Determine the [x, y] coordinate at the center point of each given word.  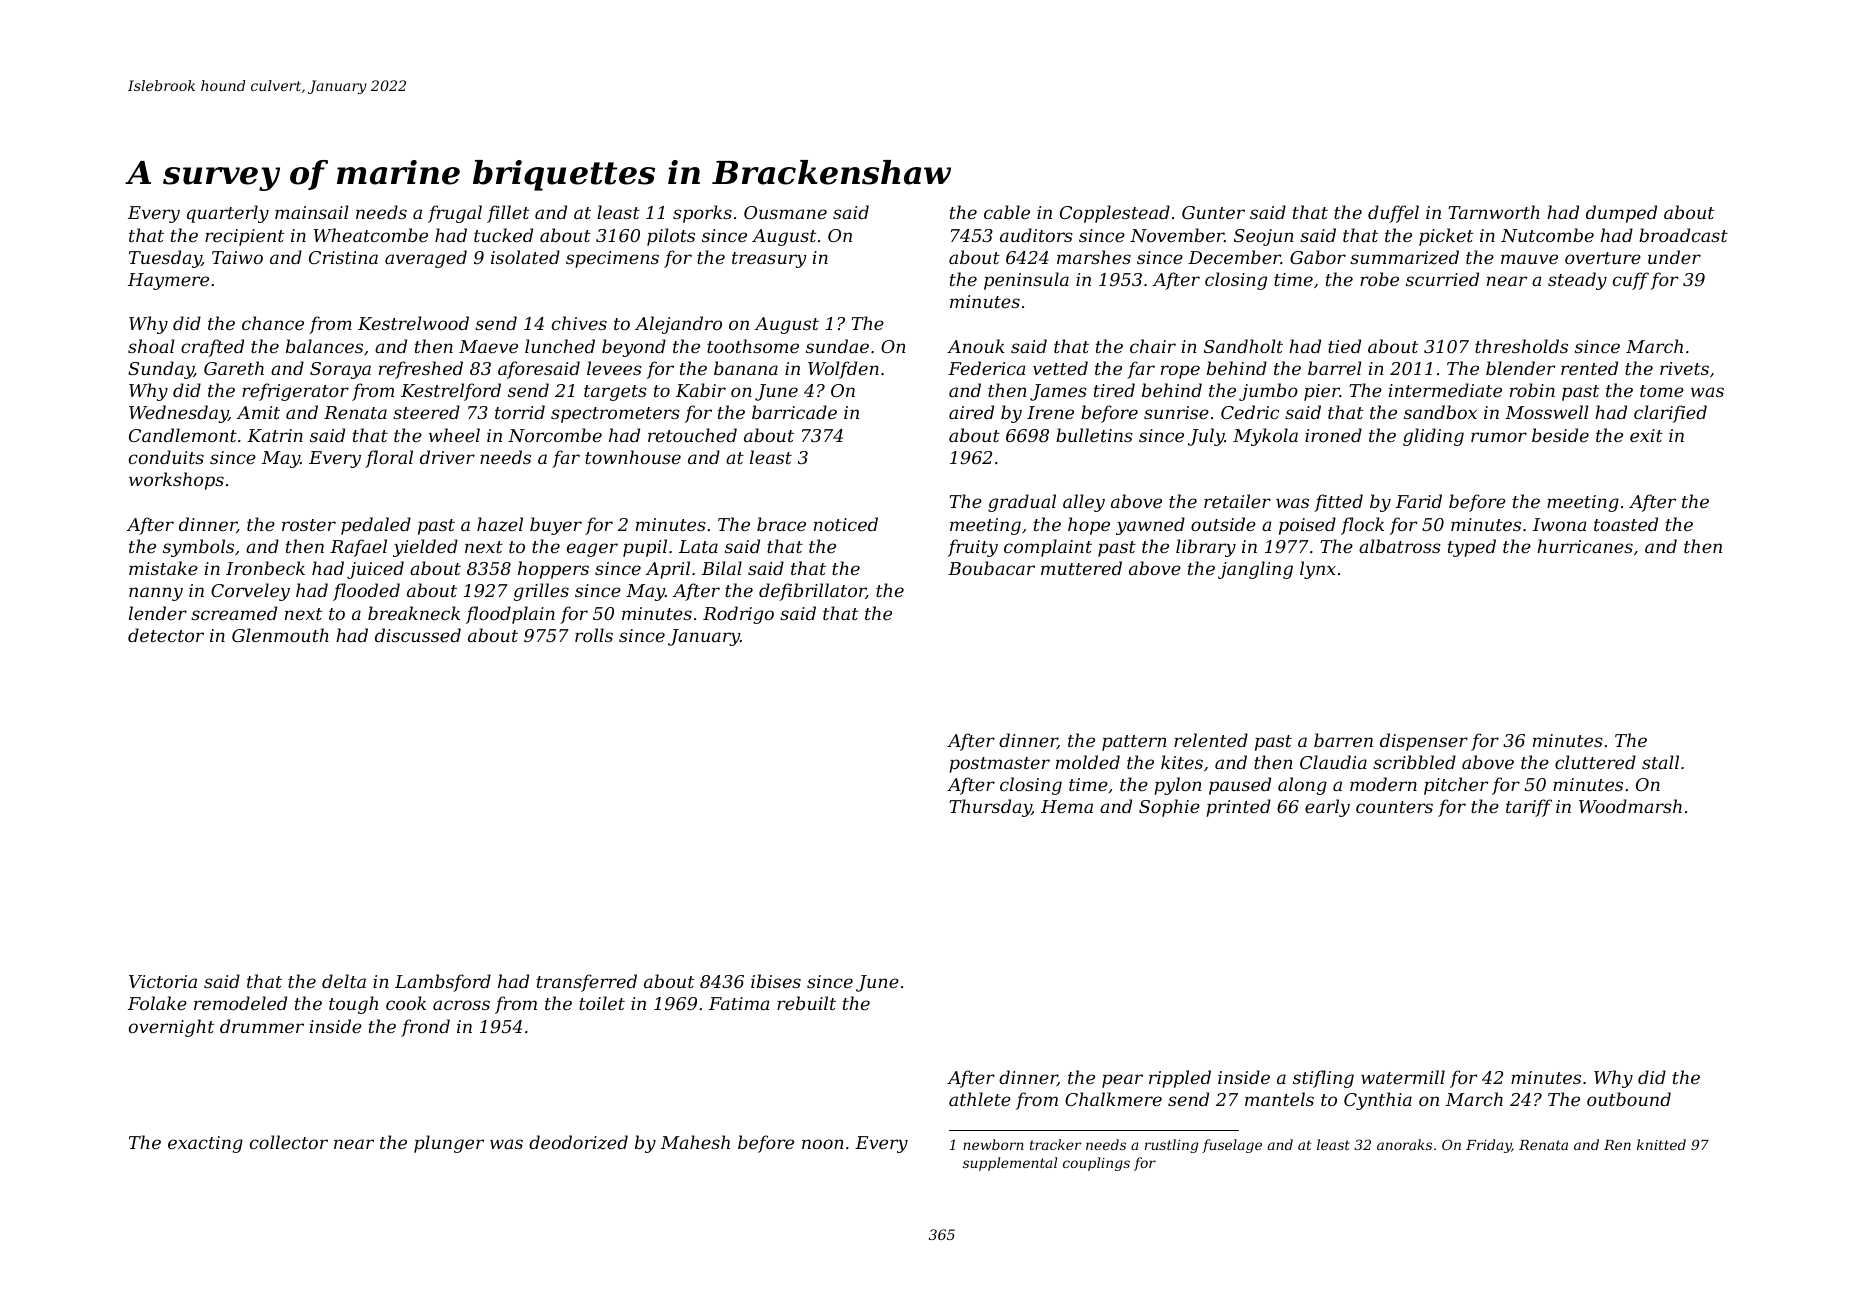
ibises [776, 981]
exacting [205, 1144]
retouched [692, 435]
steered [426, 412]
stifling [1323, 1079]
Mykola [1265, 437]
